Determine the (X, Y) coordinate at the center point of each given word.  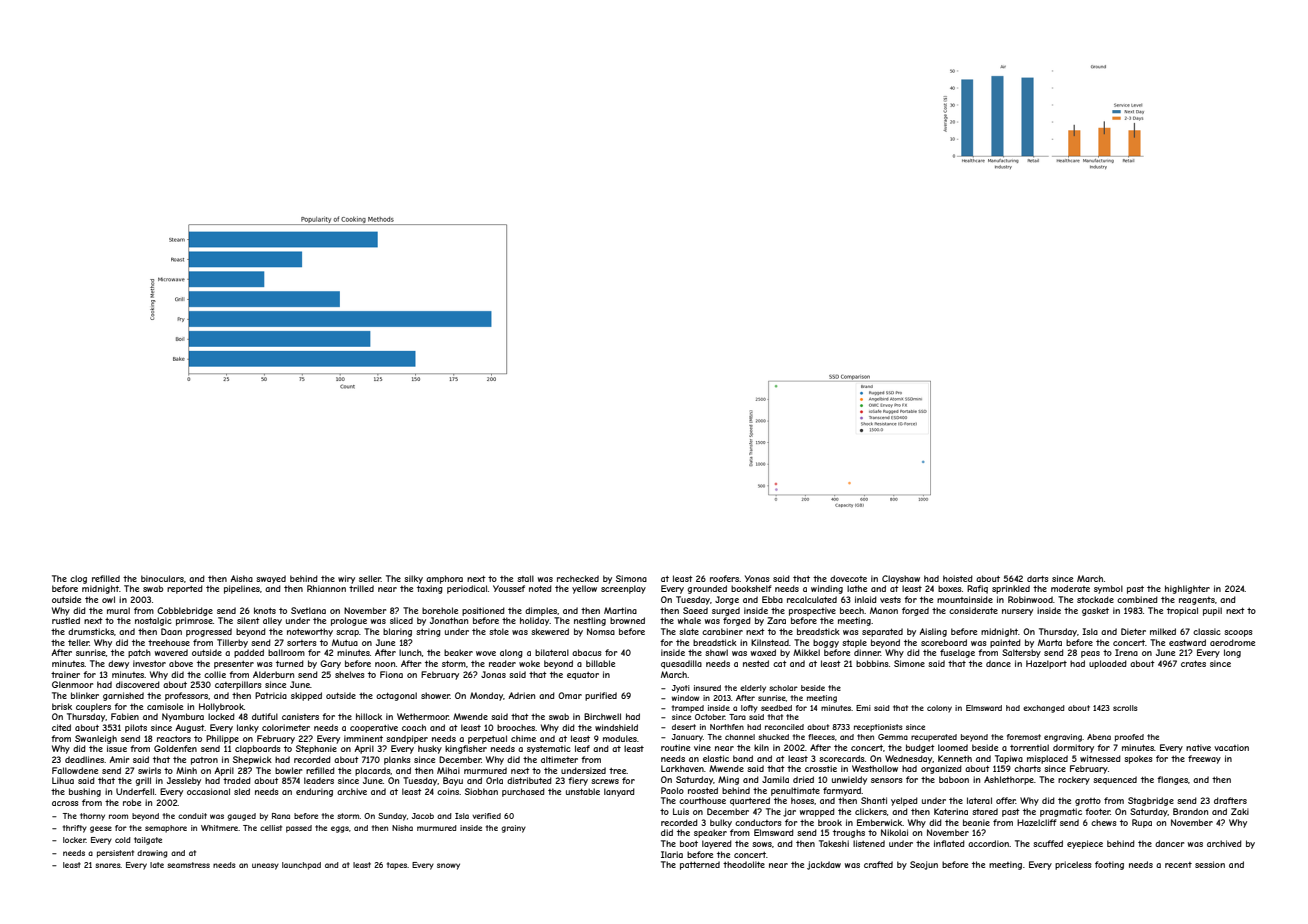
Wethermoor (423, 716)
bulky (721, 823)
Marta (1050, 642)
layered (717, 844)
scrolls (1125, 708)
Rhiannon (326, 588)
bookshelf (751, 588)
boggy (826, 643)
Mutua (345, 642)
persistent (115, 854)
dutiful (265, 716)
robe (132, 802)
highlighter (1187, 589)
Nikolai (894, 832)
